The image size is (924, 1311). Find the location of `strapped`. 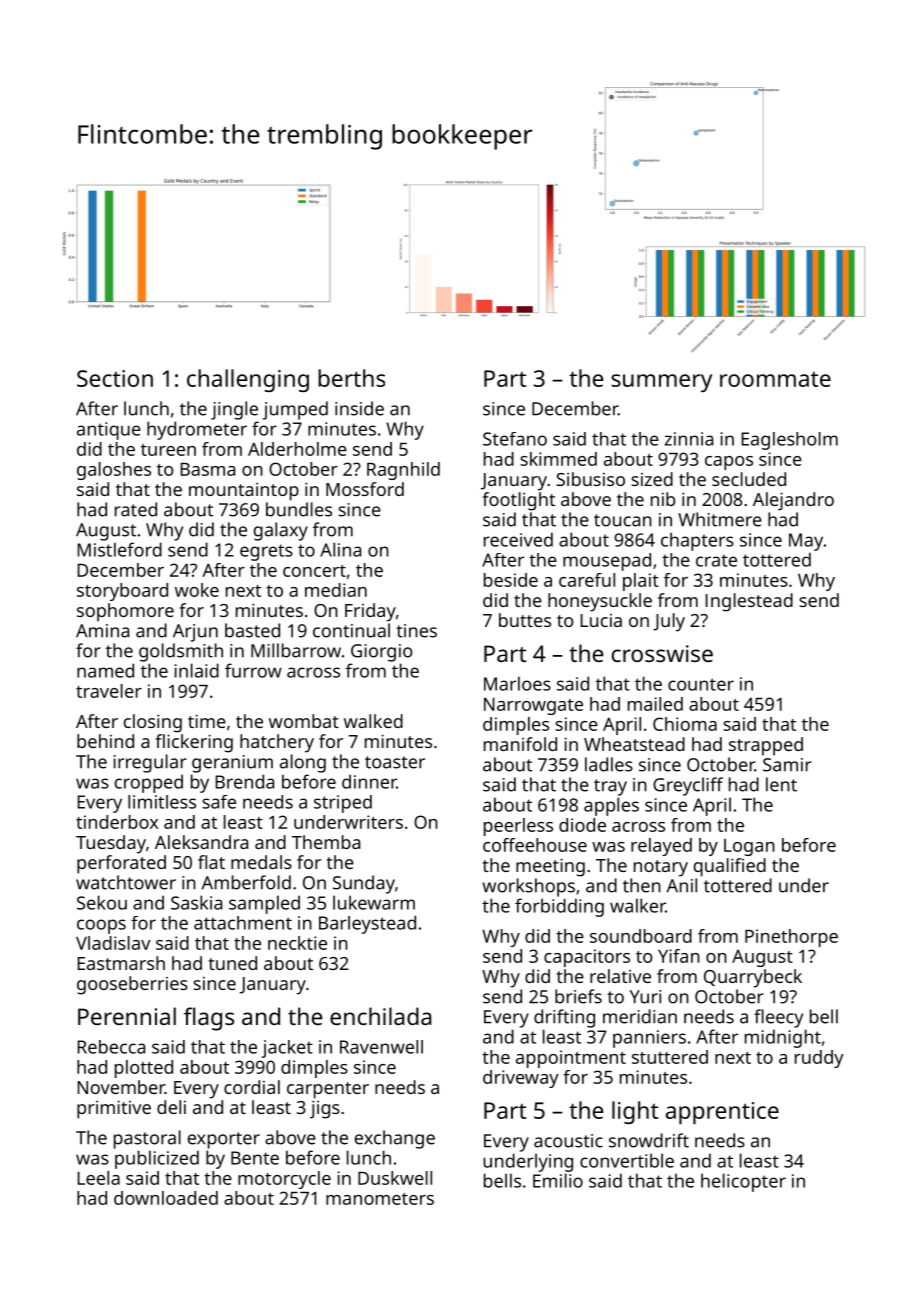

strapped is located at coordinates (766, 746).
